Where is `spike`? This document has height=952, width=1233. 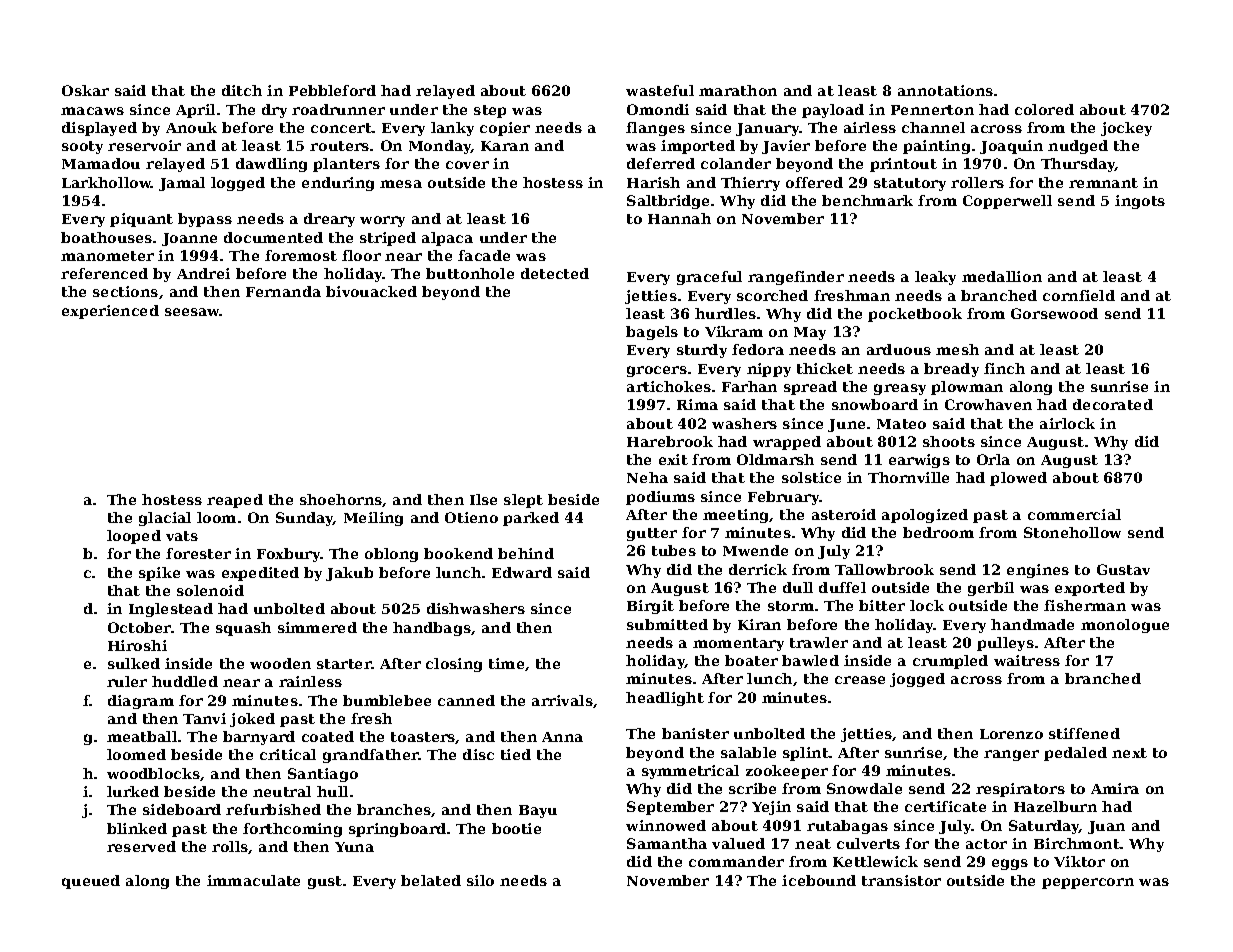 spike is located at coordinates (159, 574).
